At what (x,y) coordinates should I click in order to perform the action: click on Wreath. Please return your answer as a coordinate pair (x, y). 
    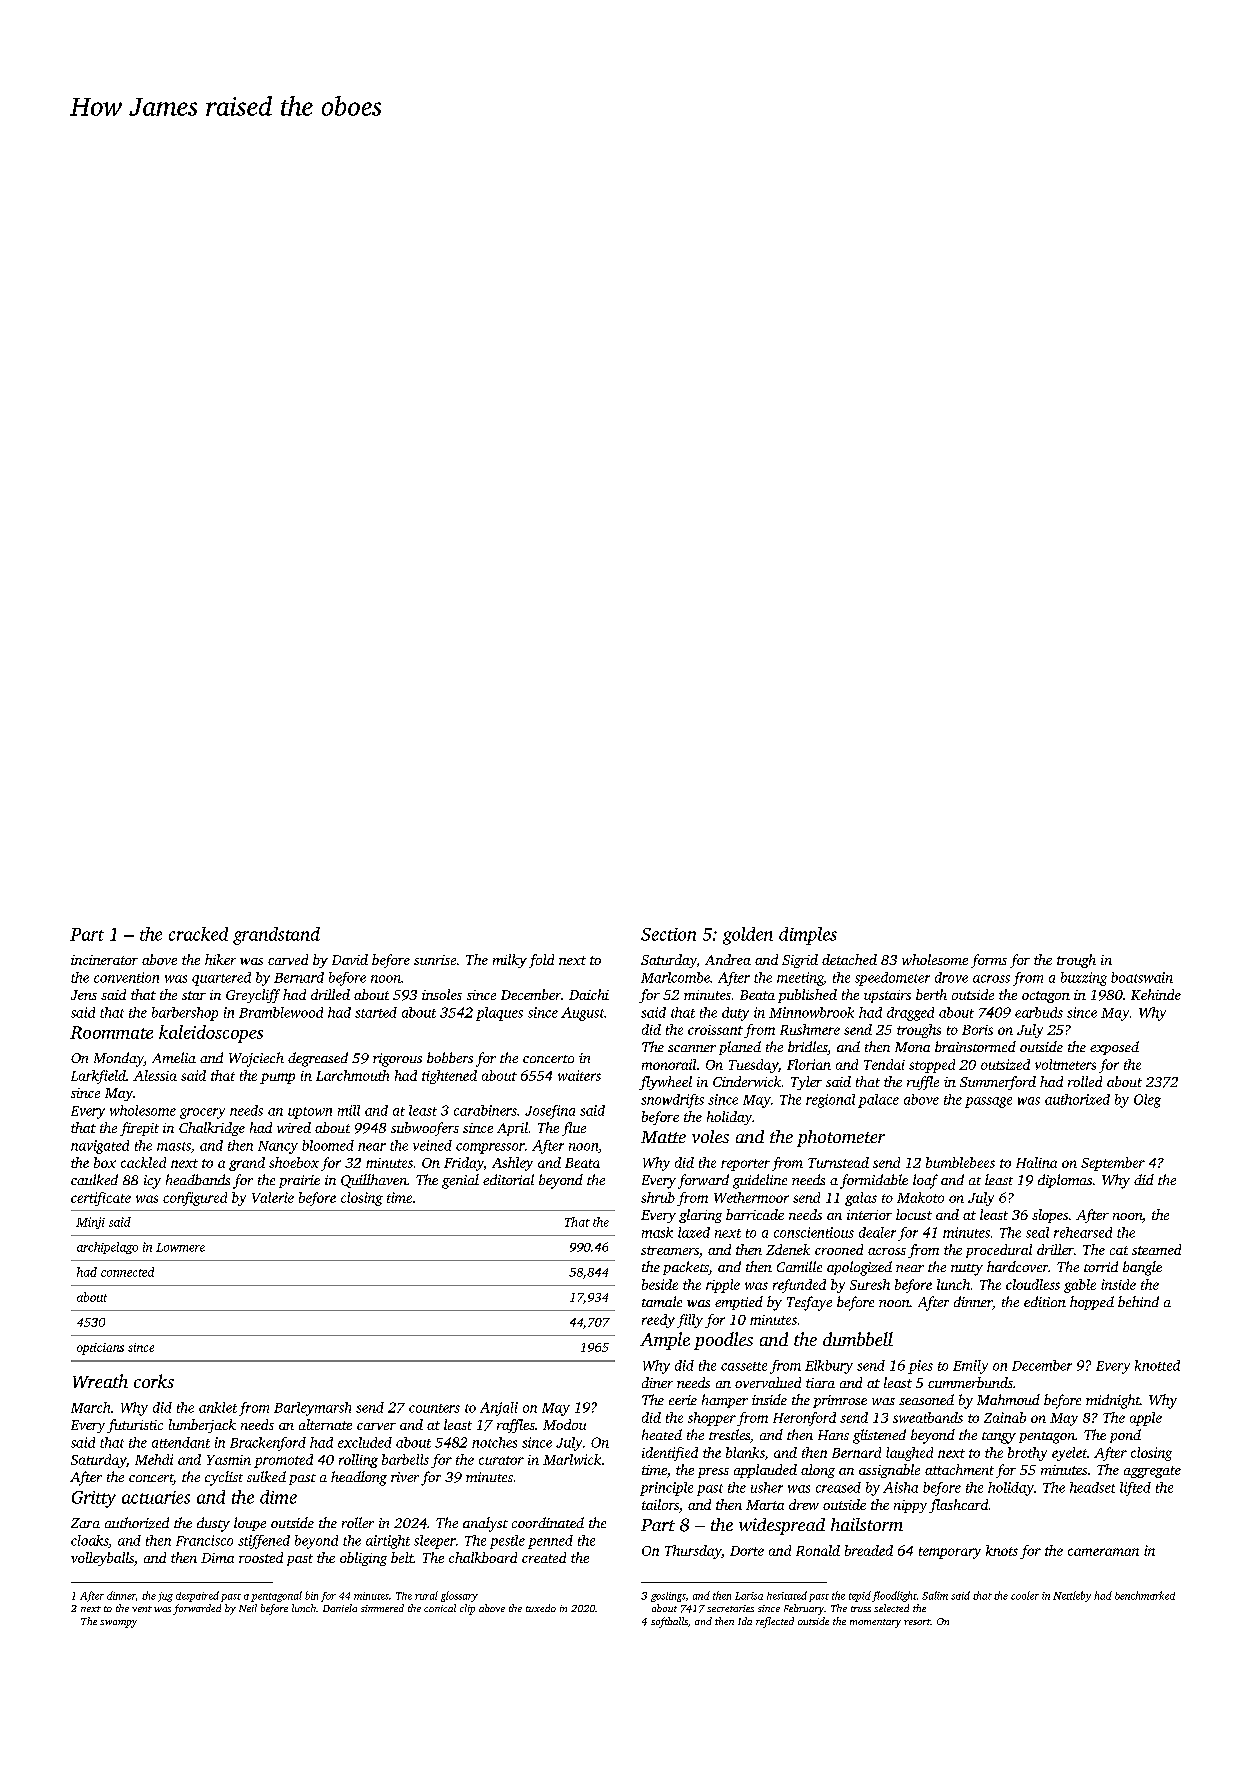
    Looking at the image, I should click on (100, 1381).
